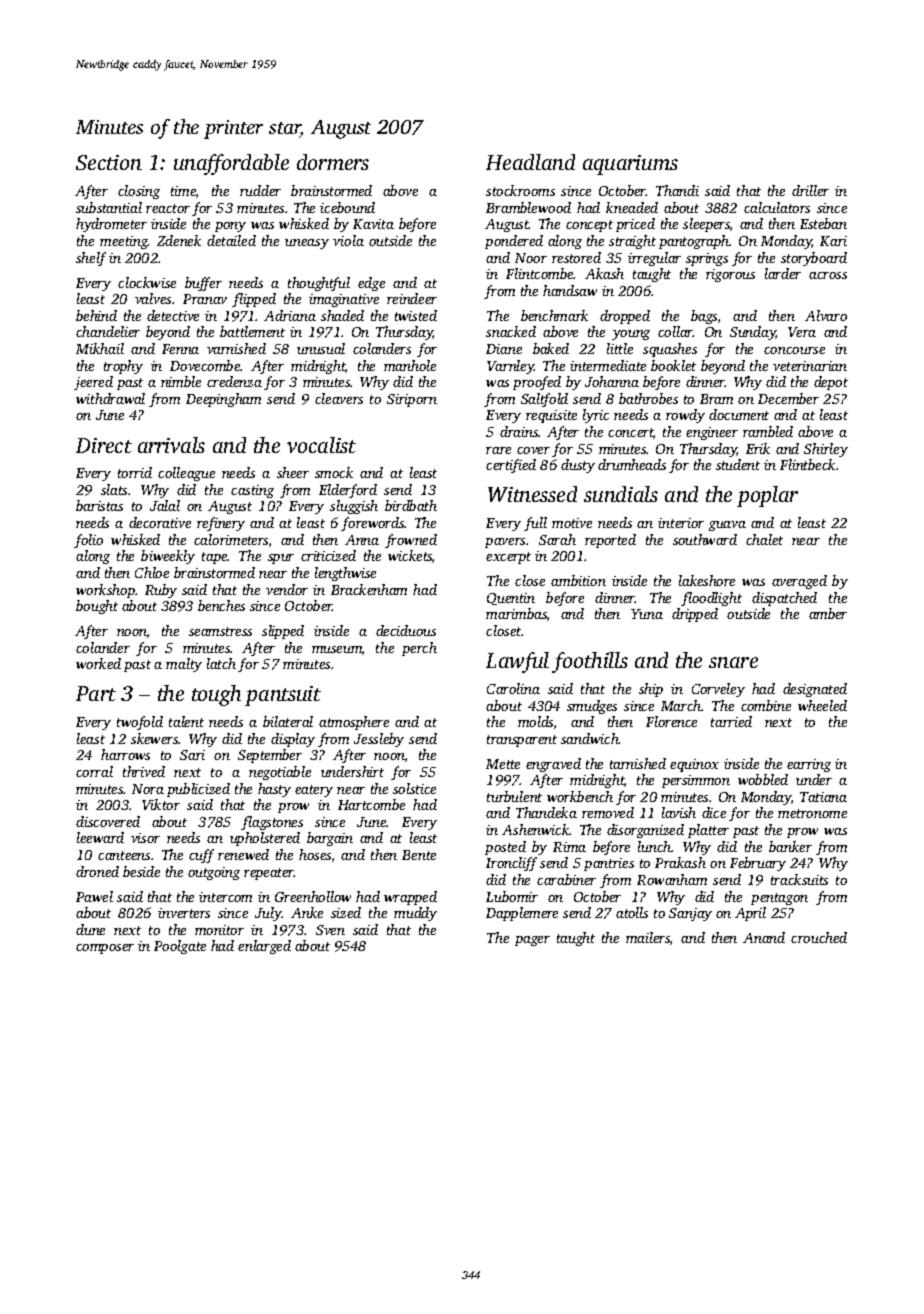 This screenshot has width=924, height=1314. Describe the element at coordinates (707, 259) in the screenshot. I see `springs` at that location.
